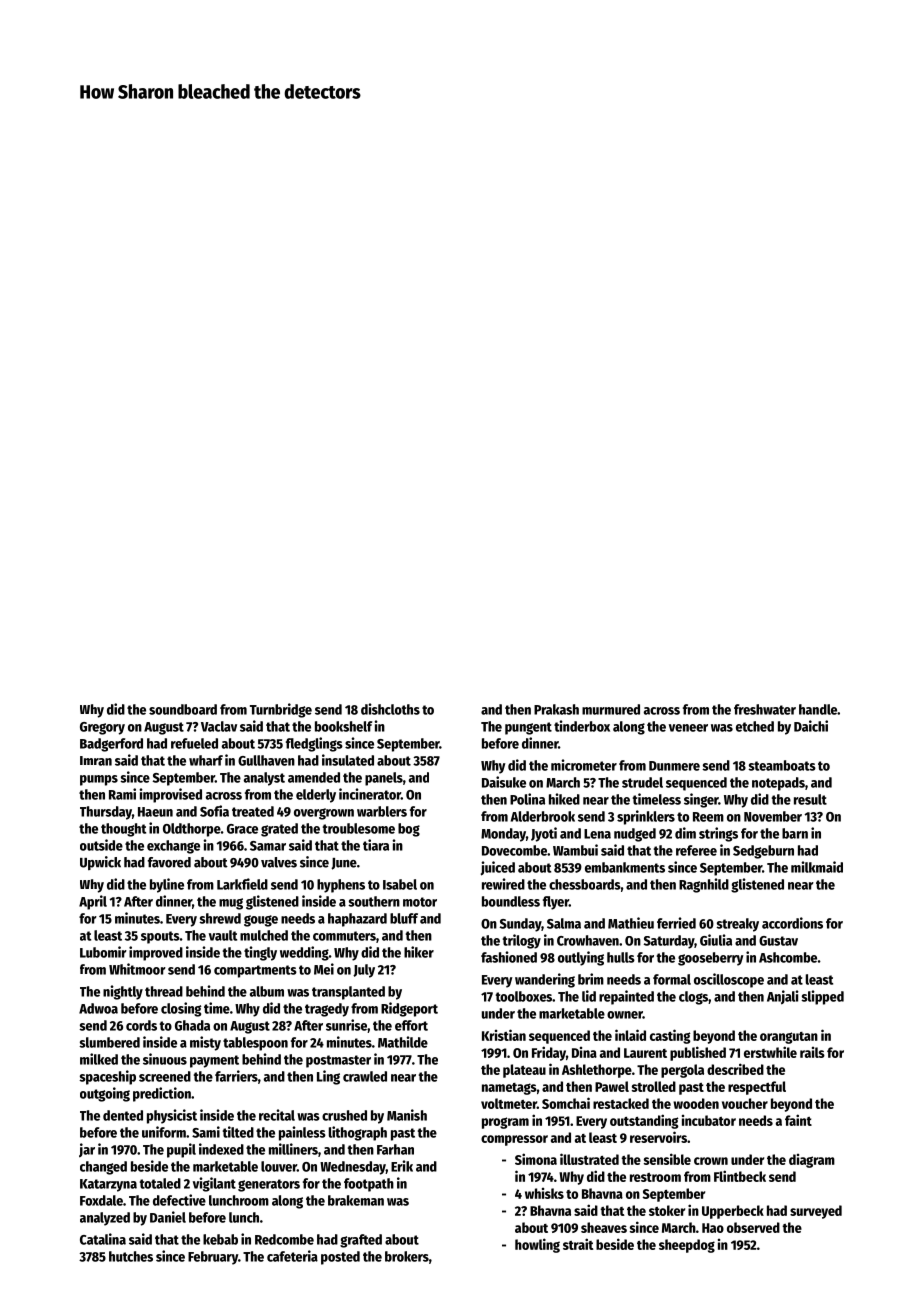 The width and height of the screenshot is (924, 1308). I want to click on ferried, so click(676, 923).
